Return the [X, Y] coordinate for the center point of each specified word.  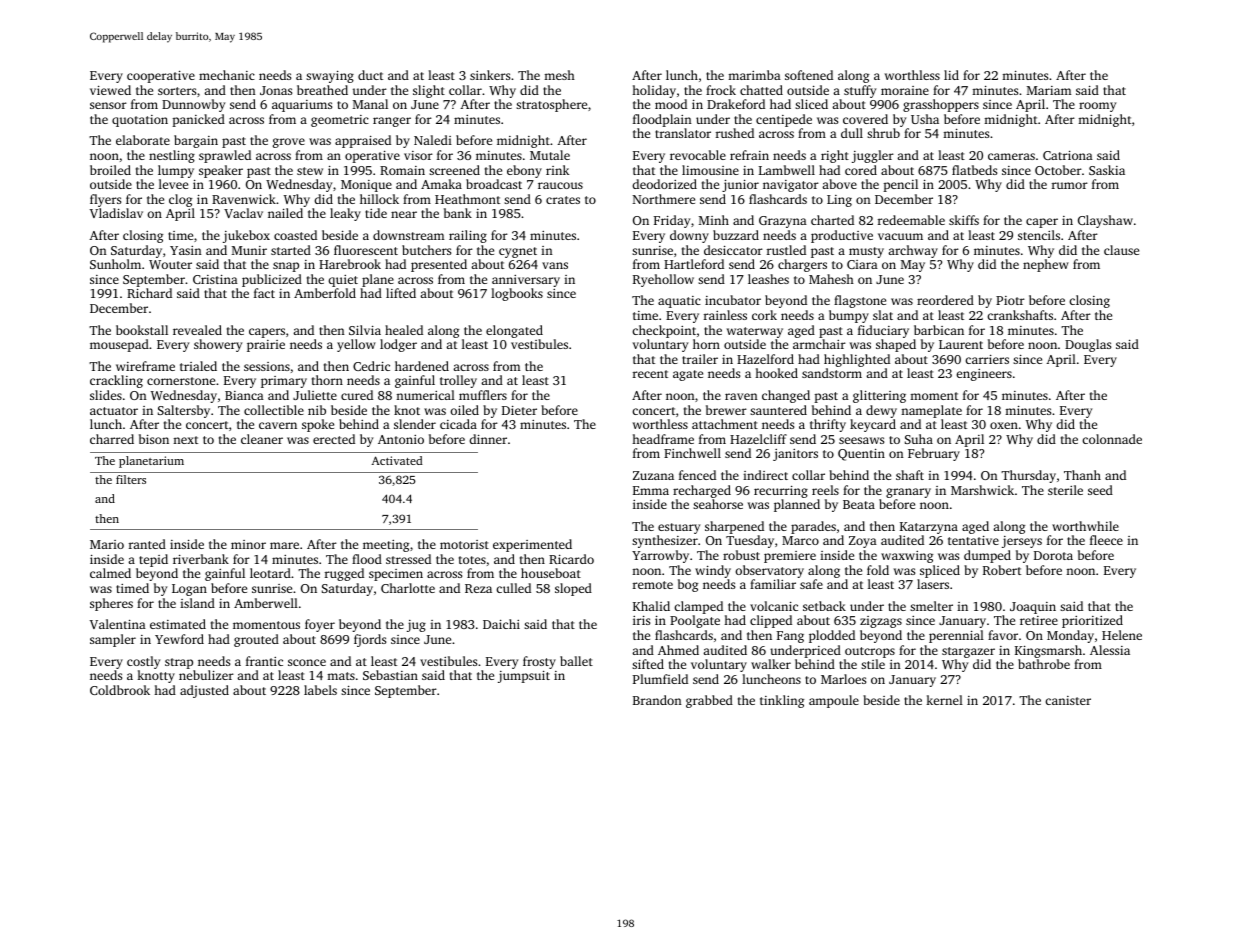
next [185, 440]
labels [320, 690]
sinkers [490, 75]
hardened [422, 366]
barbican [939, 330]
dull [852, 133]
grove [289, 143]
